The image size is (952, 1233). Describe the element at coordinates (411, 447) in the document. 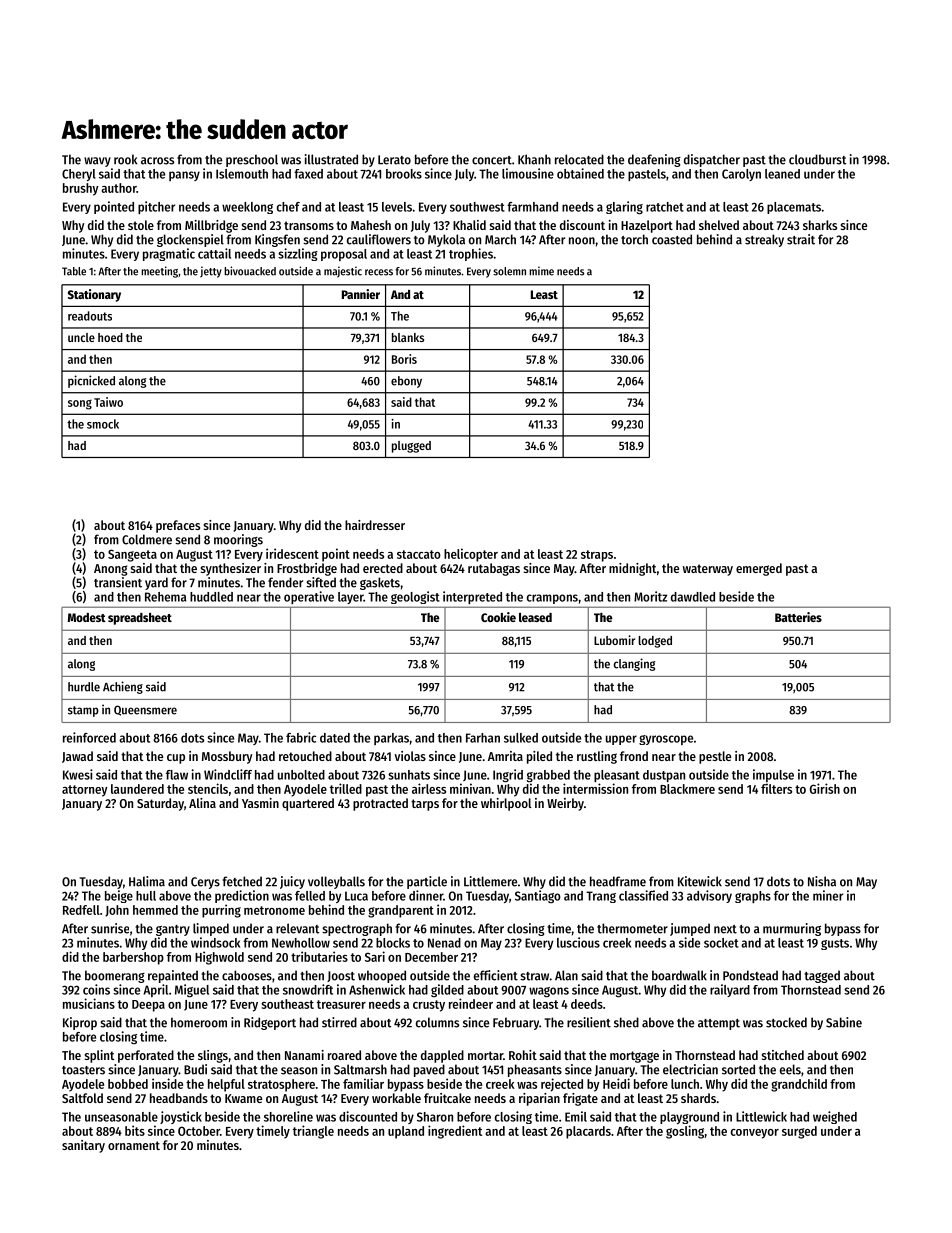

I see `plugged` at that location.
